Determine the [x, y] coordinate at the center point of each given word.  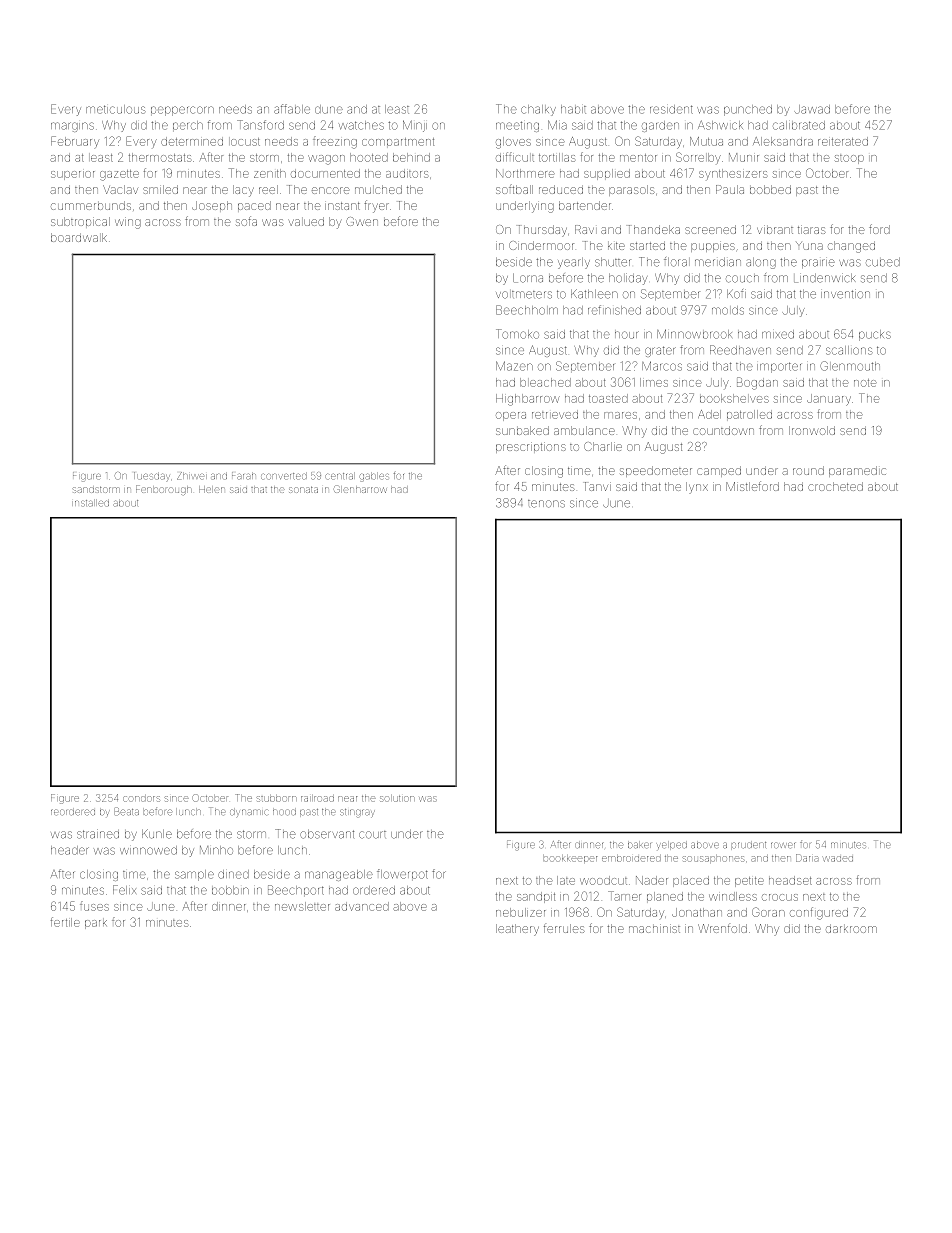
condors [141, 799]
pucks [875, 335]
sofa [246, 221]
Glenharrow [360, 489]
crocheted [835, 486]
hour [627, 335]
